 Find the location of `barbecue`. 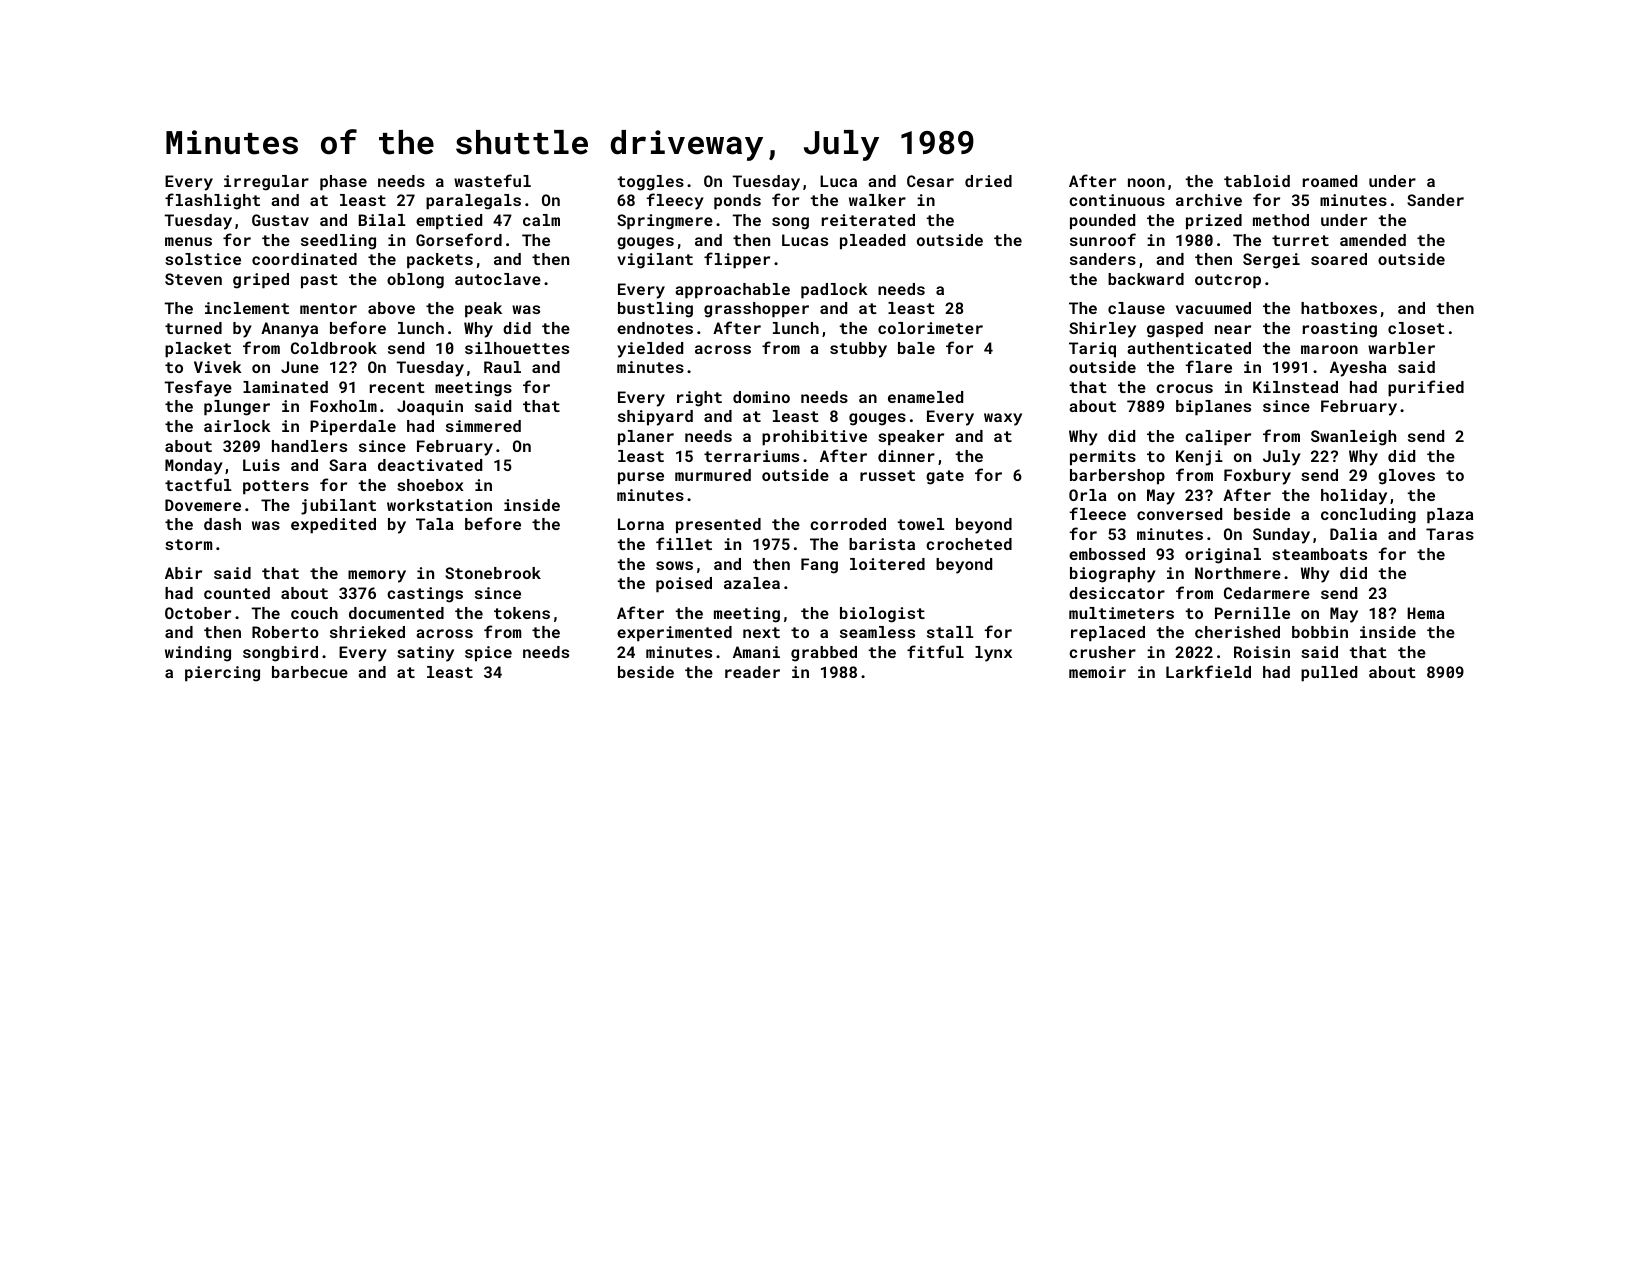

barbecue is located at coordinates (310, 672).
